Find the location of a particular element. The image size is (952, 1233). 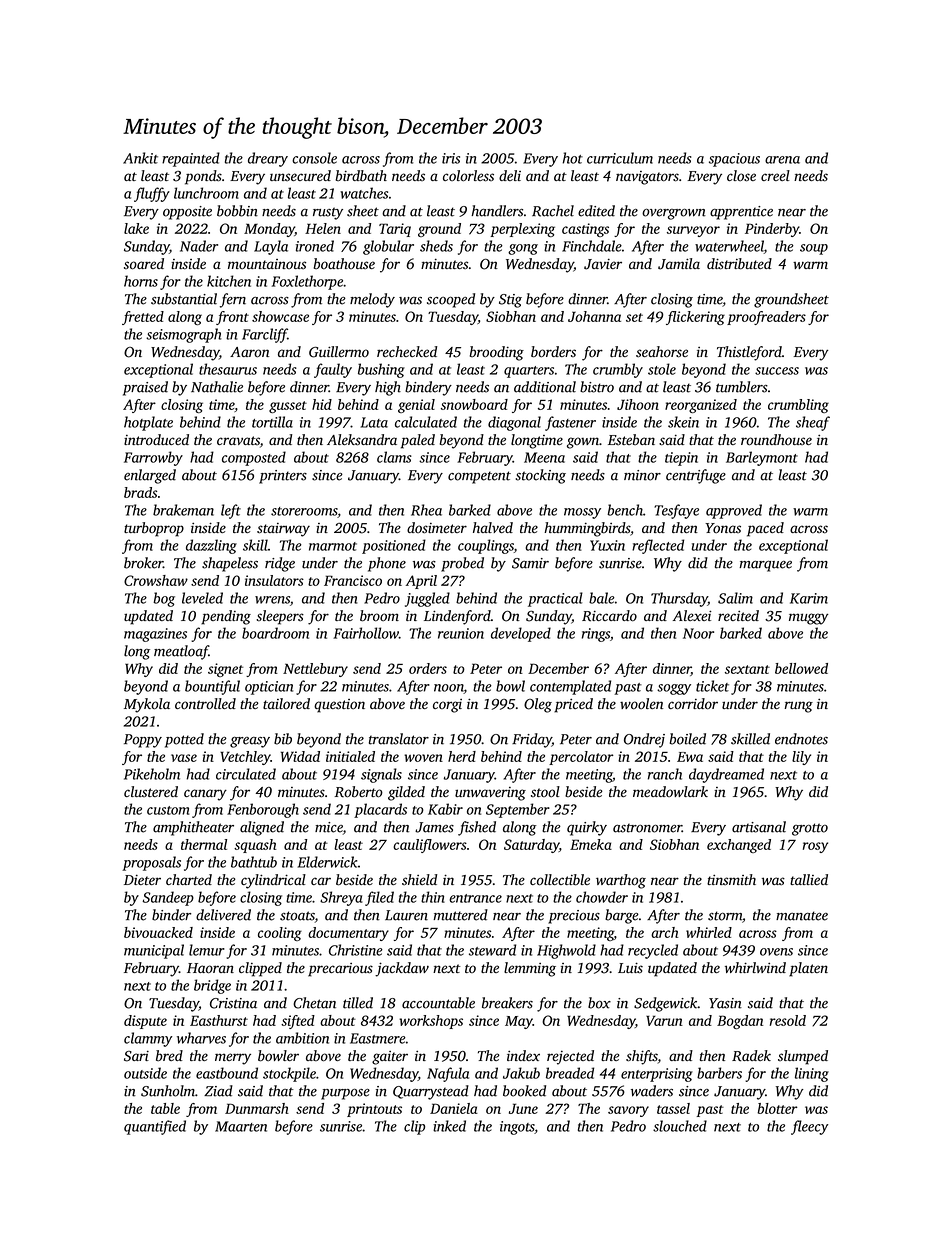

Ankit is located at coordinates (140, 158).
